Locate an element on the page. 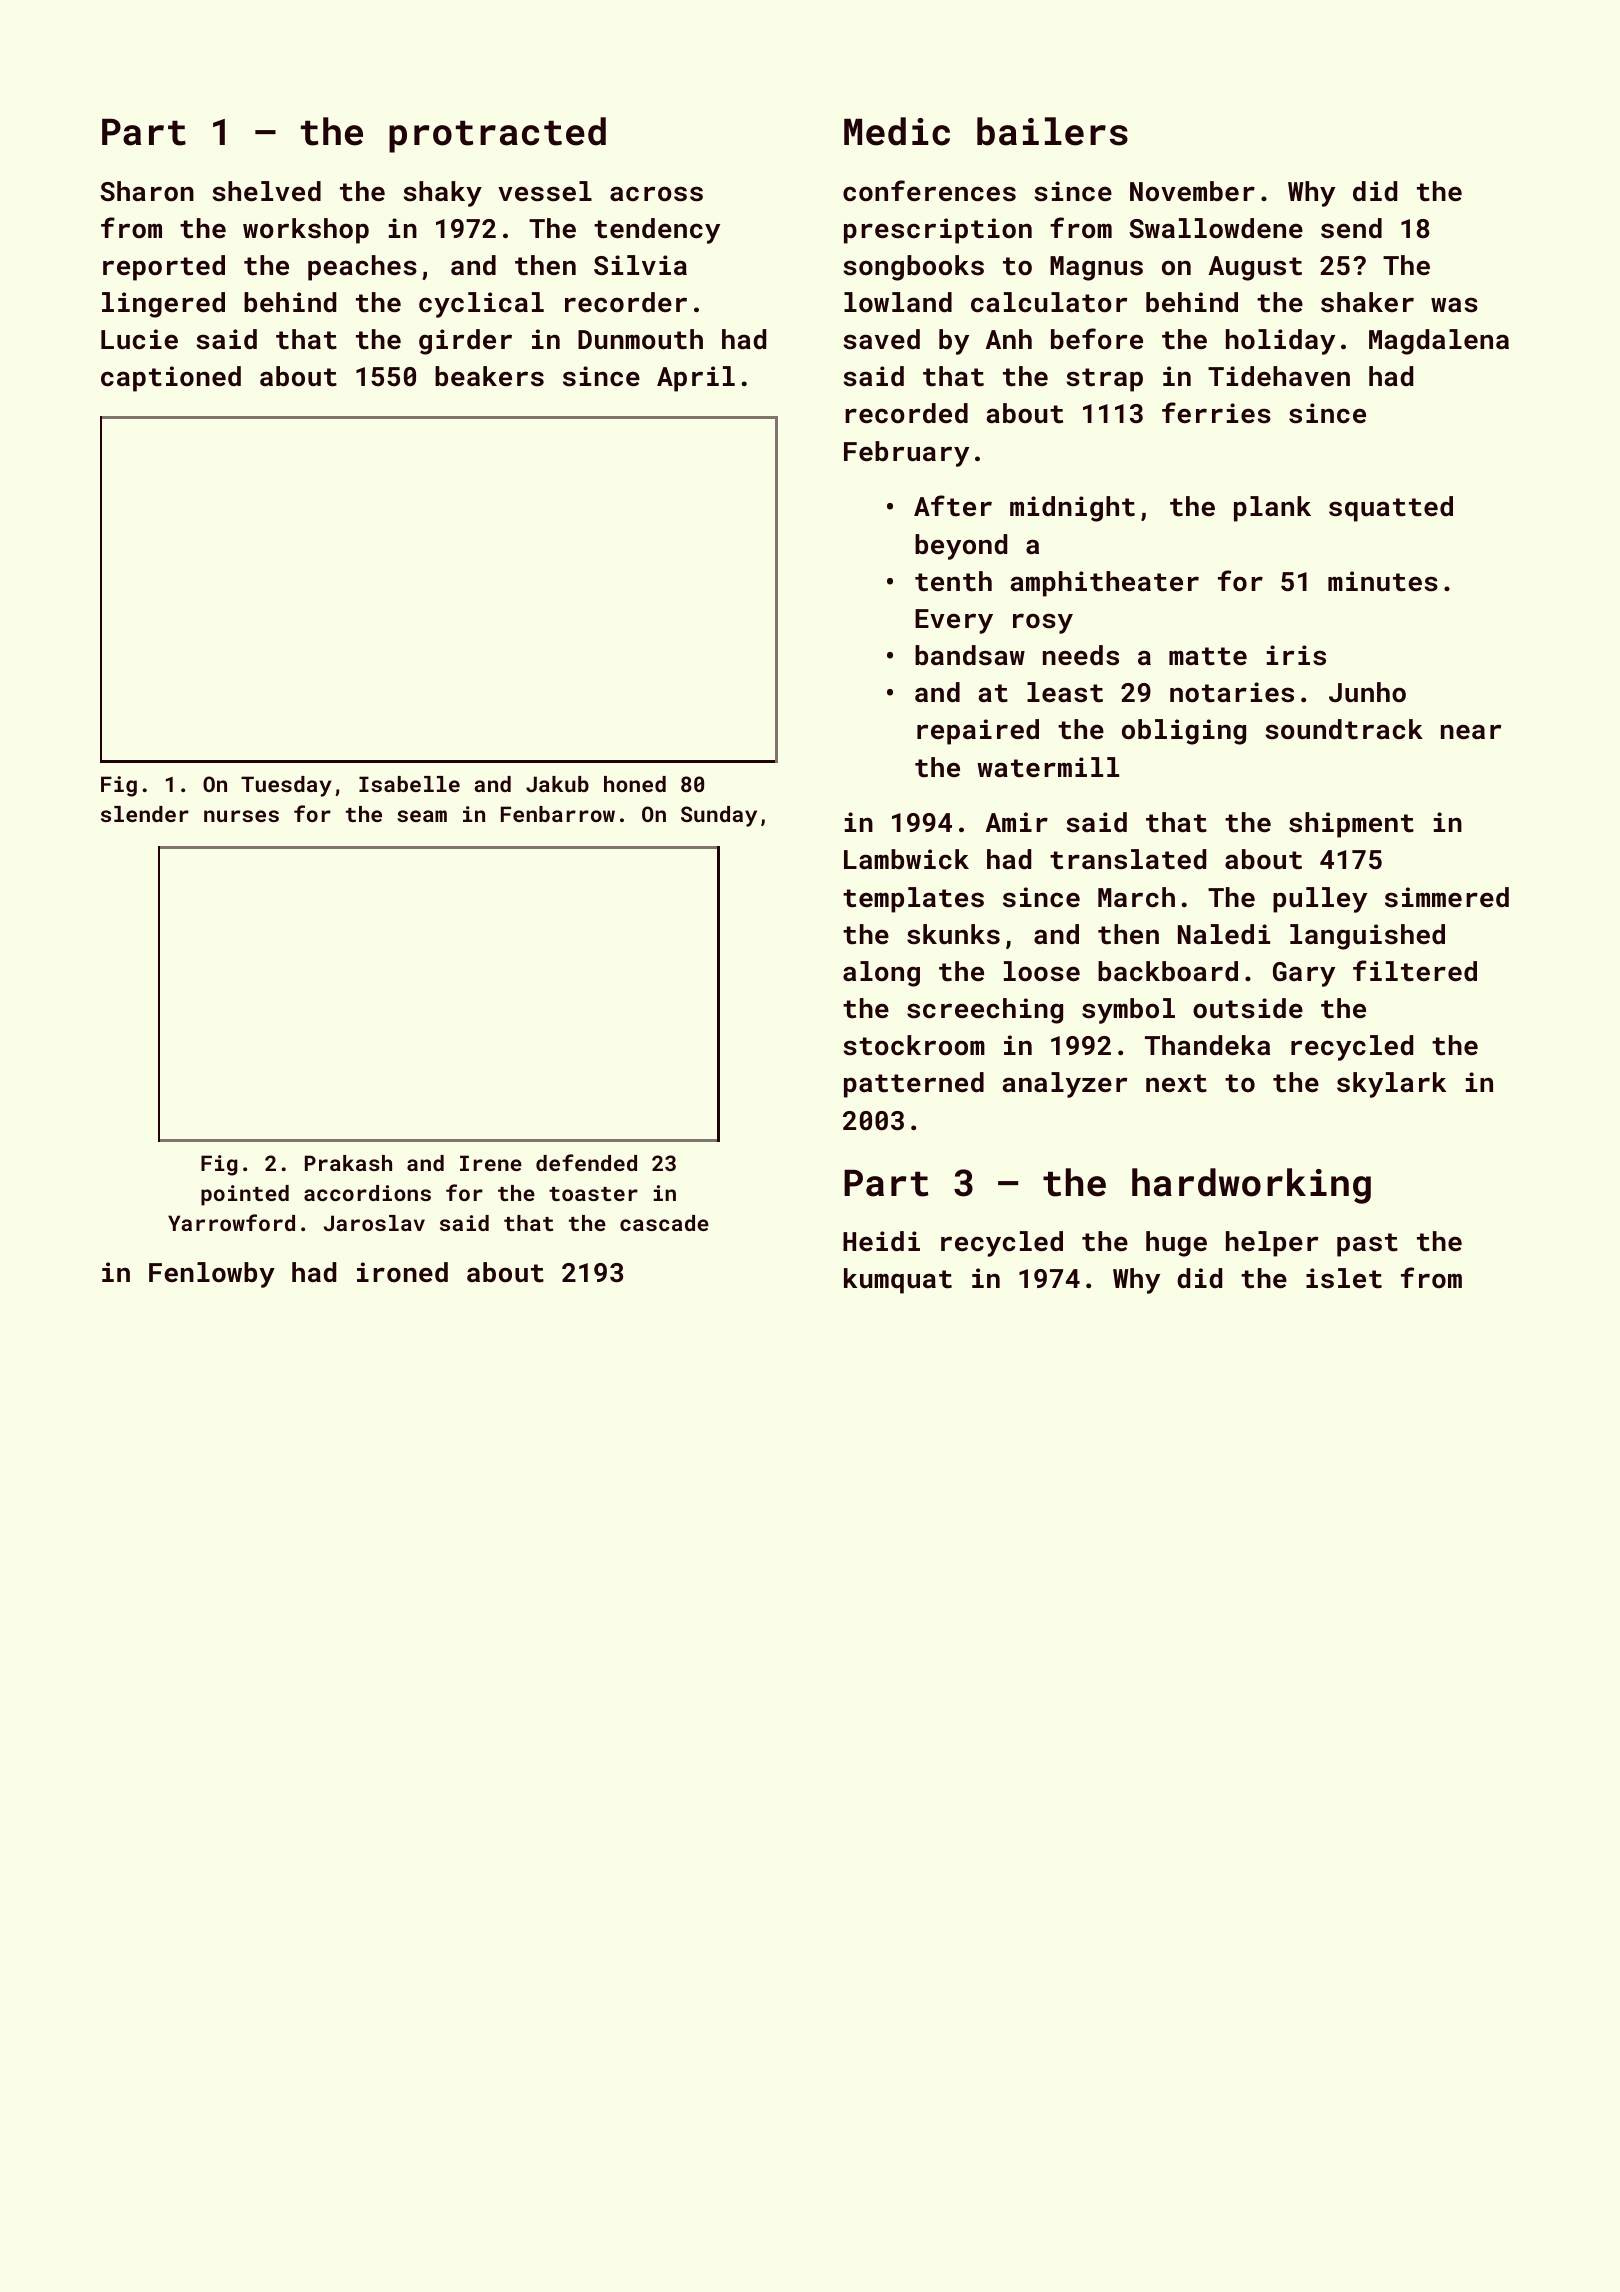 The width and height of the document is (1620, 2292). April is located at coordinates (696, 379).
